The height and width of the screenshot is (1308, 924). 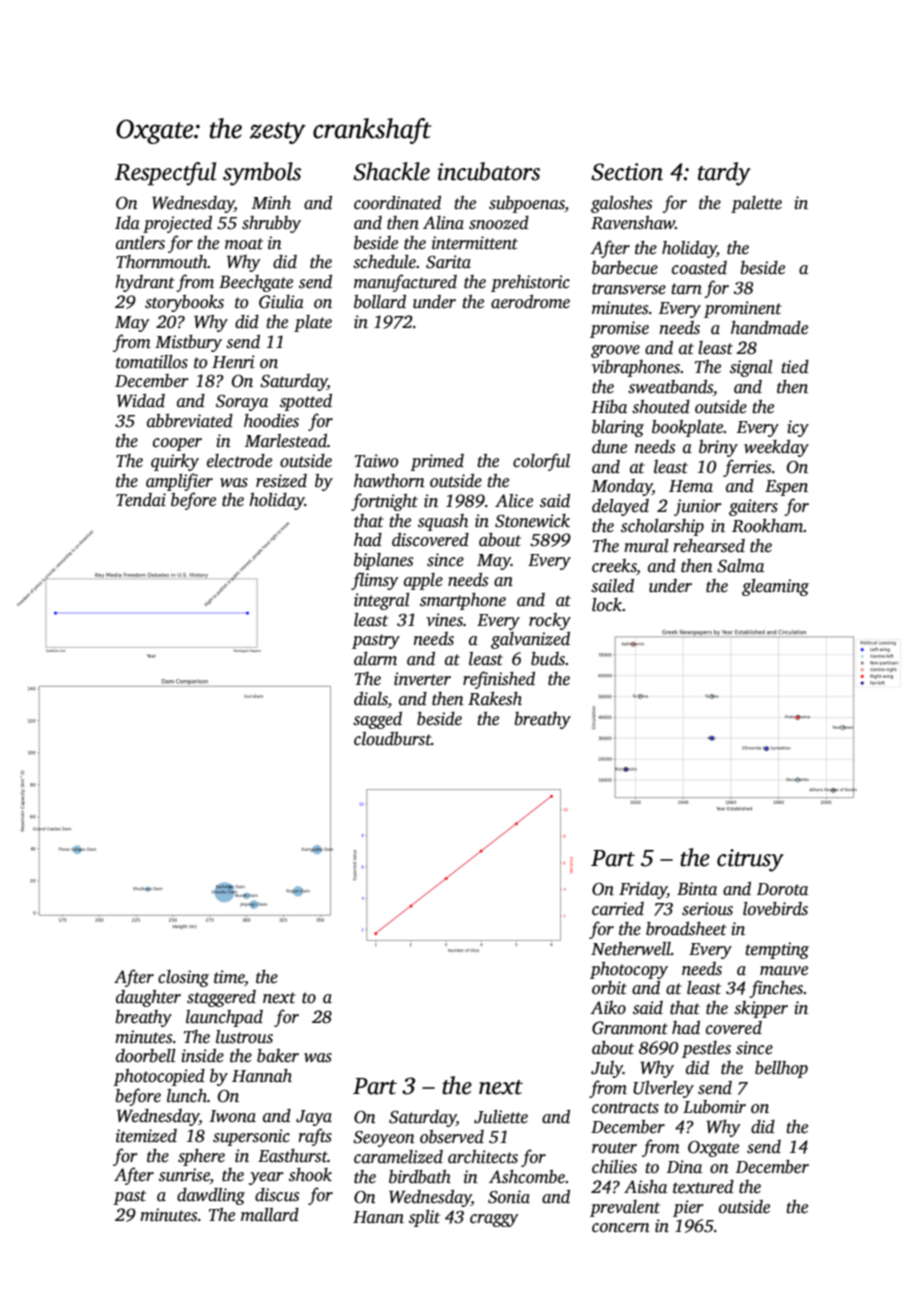 What do you see at coordinates (777, 950) in the screenshot?
I see `tempting` at bounding box center [777, 950].
